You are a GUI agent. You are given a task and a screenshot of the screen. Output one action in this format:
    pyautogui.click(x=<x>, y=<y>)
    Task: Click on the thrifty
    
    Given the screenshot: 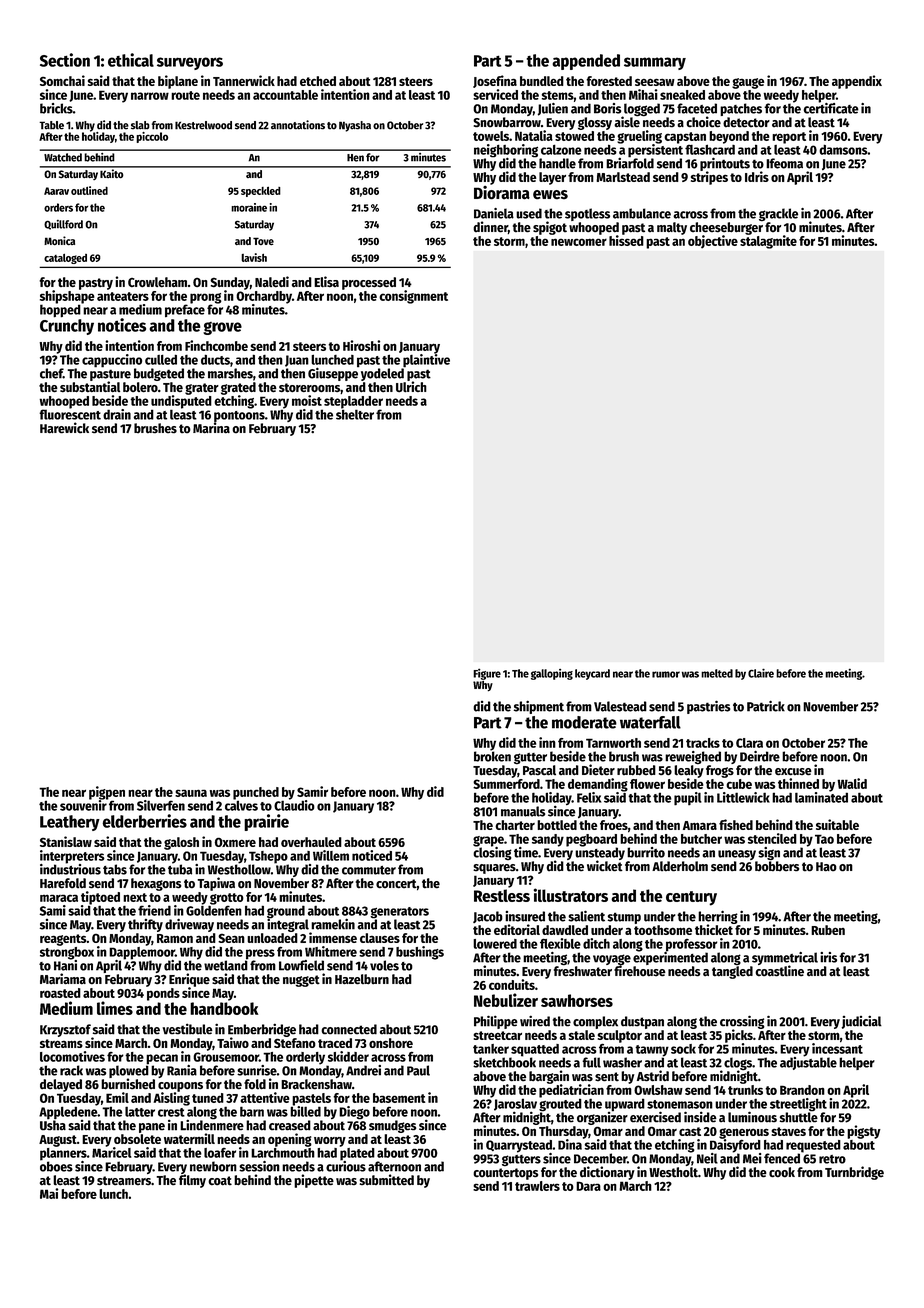 What is the action you would take?
    pyautogui.click(x=145, y=925)
